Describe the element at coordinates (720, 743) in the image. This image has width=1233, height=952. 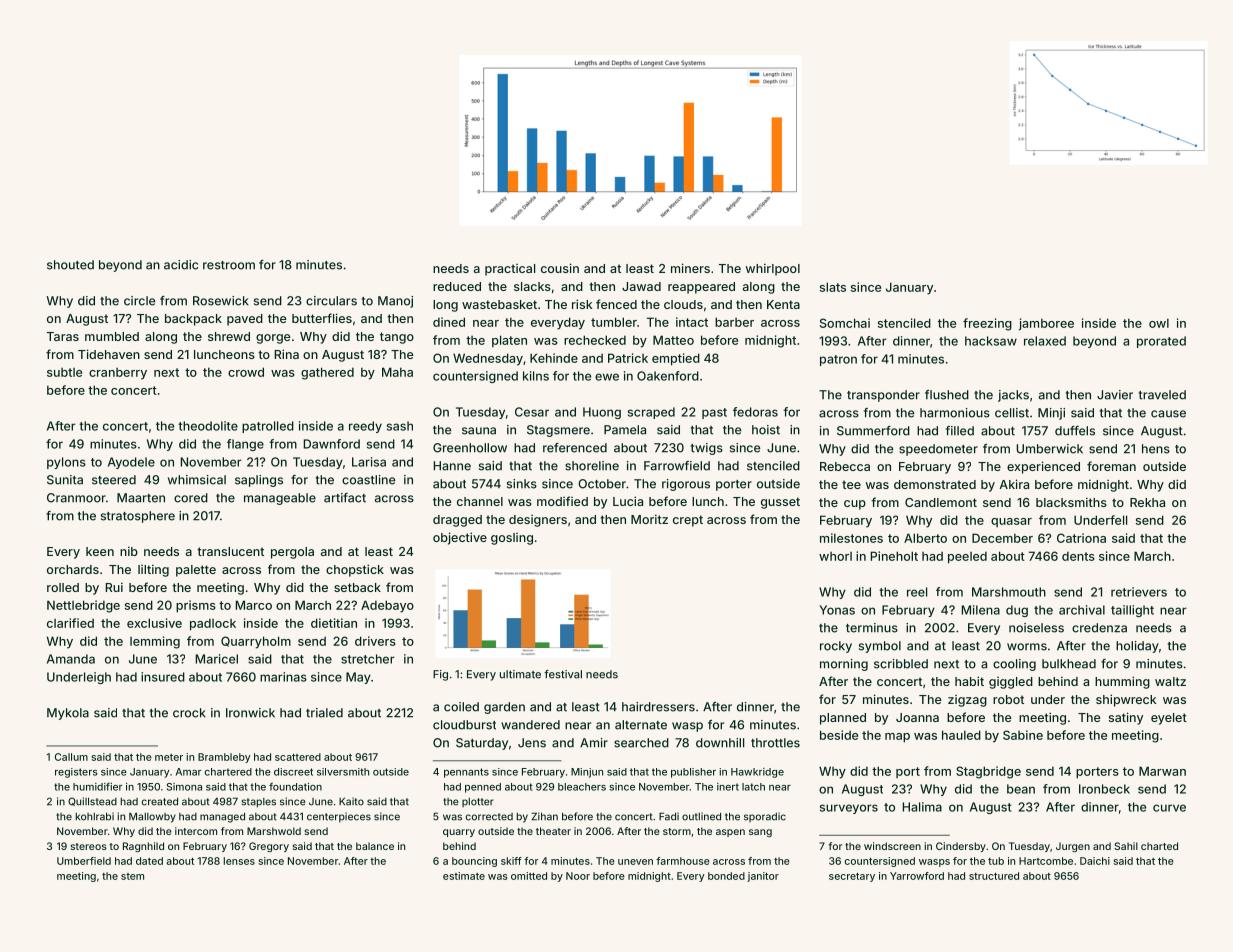
I see `downhill` at that location.
